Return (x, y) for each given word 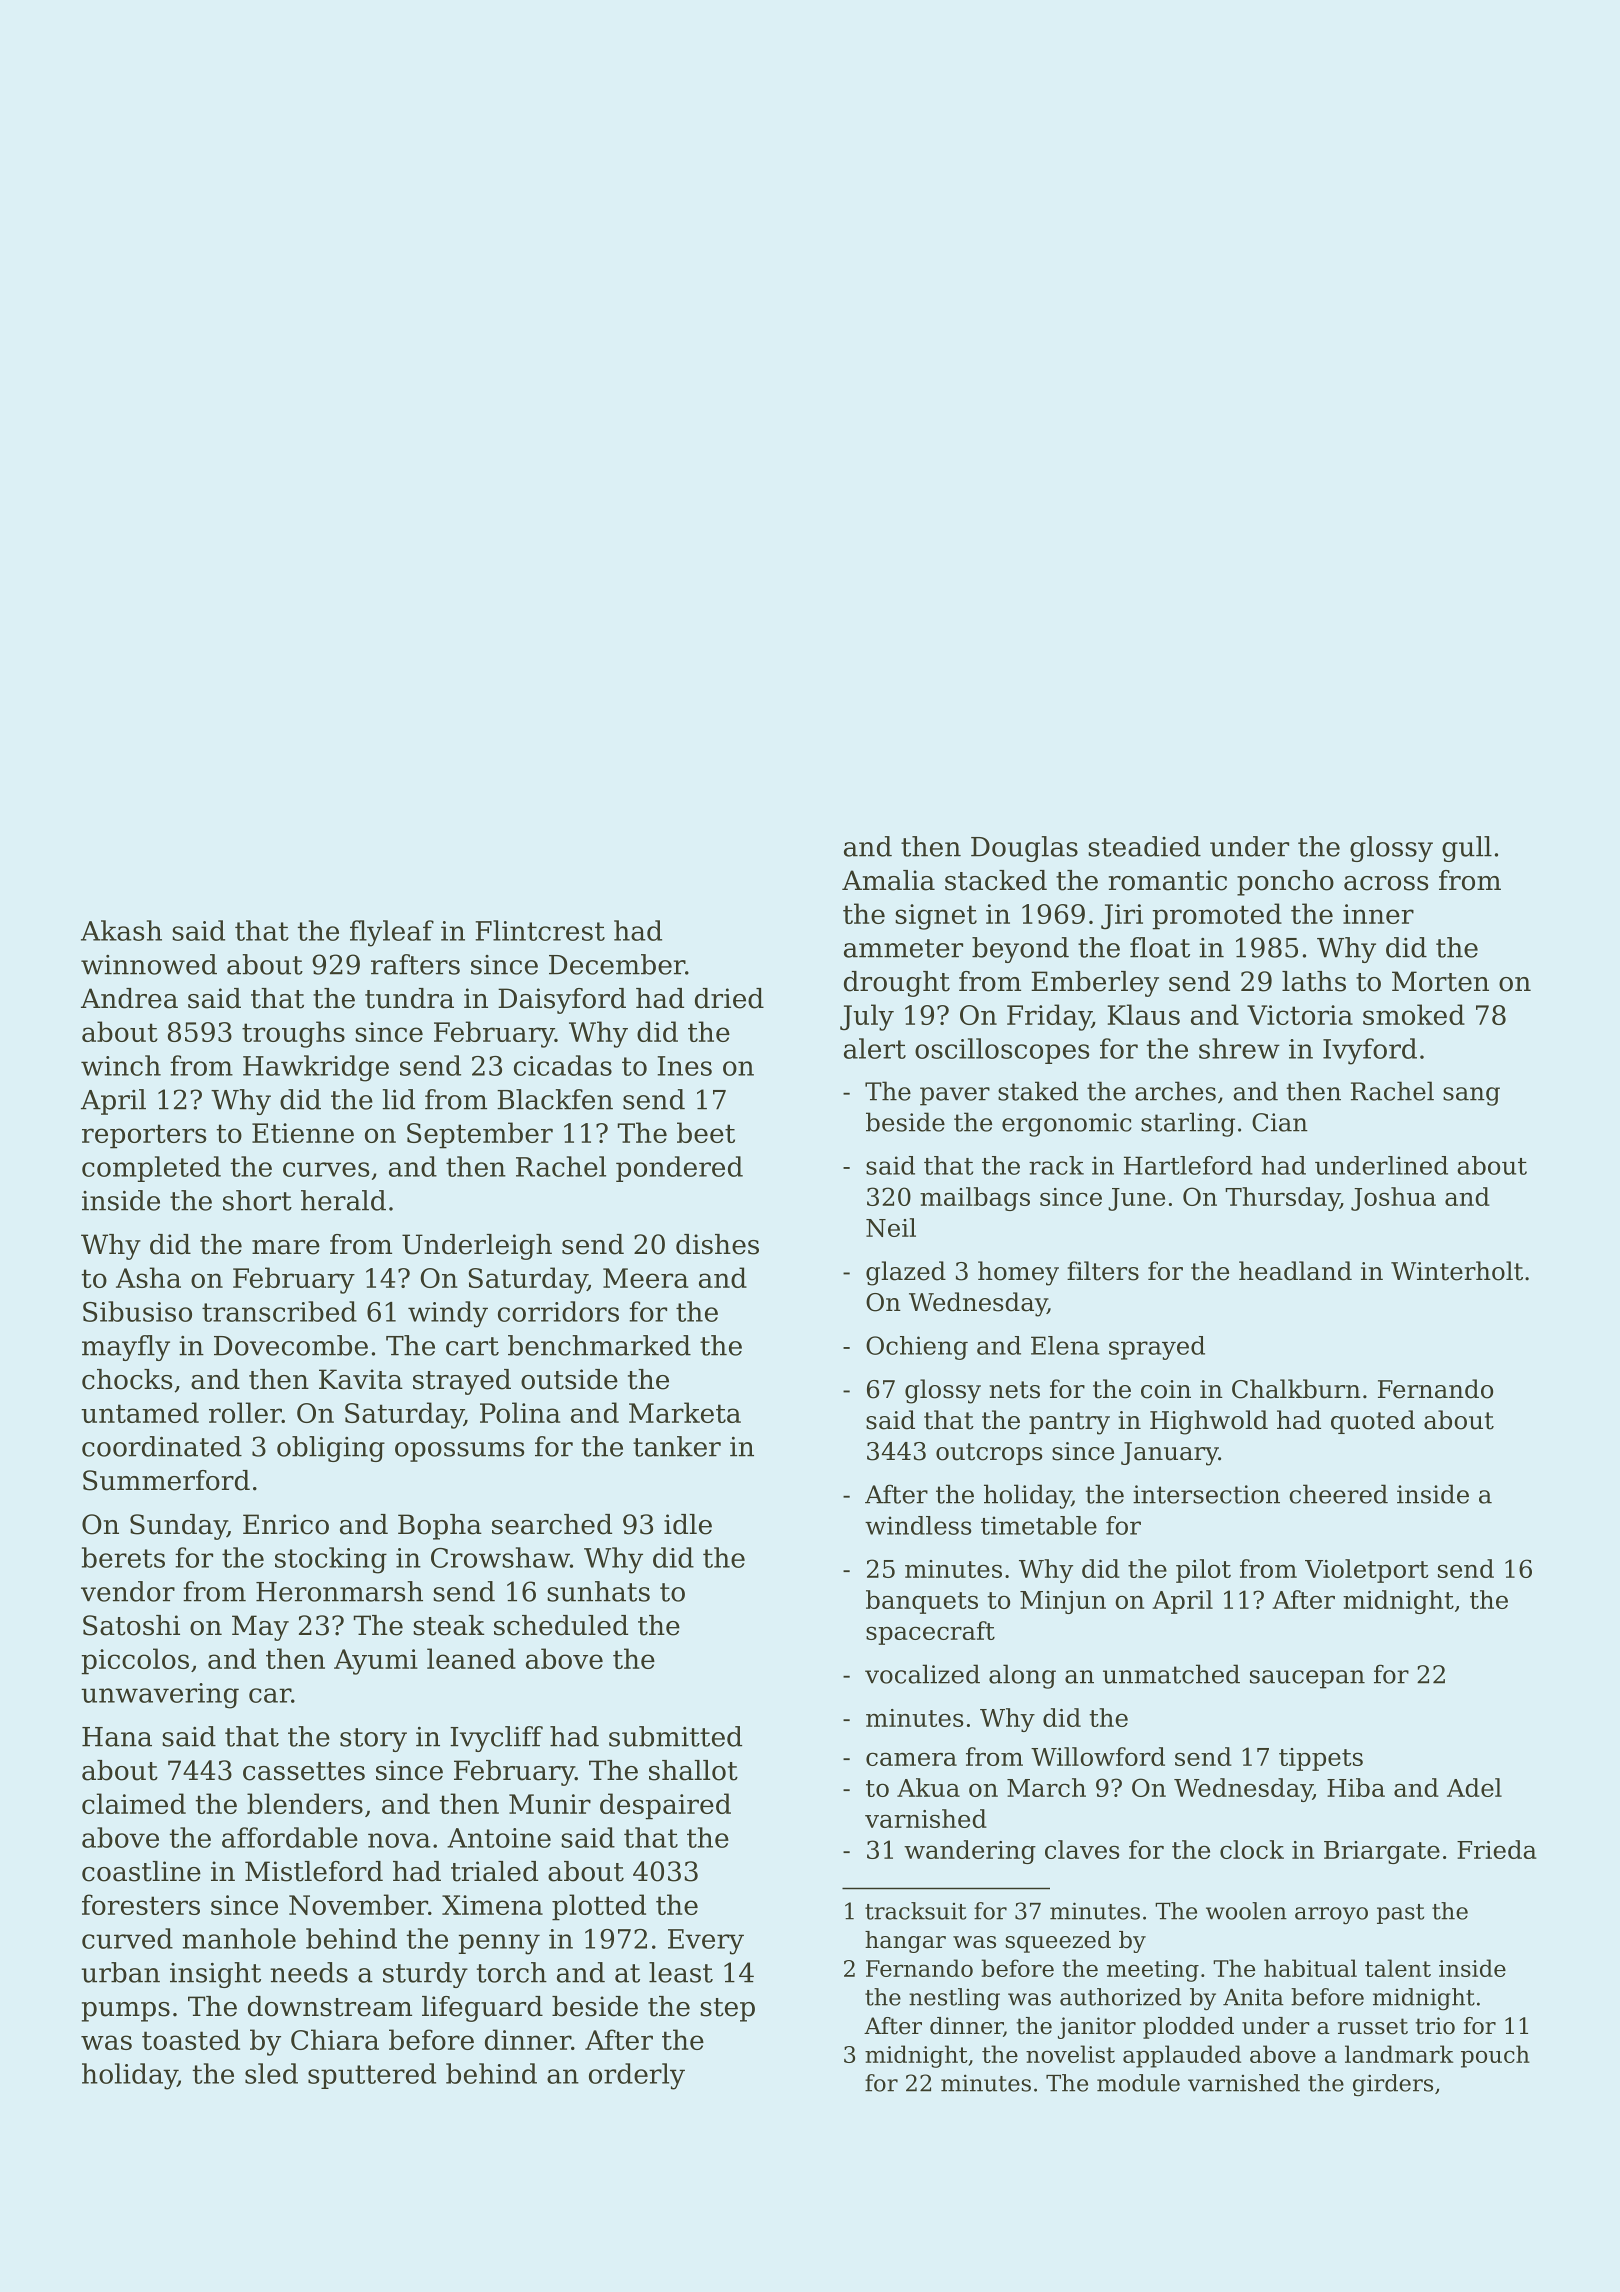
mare (286, 1247)
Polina (520, 1412)
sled (271, 2073)
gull (1467, 849)
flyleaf (392, 933)
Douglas (1024, 849)
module (1138, 2083)
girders (1393, 2085)
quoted (1373, 1422)
